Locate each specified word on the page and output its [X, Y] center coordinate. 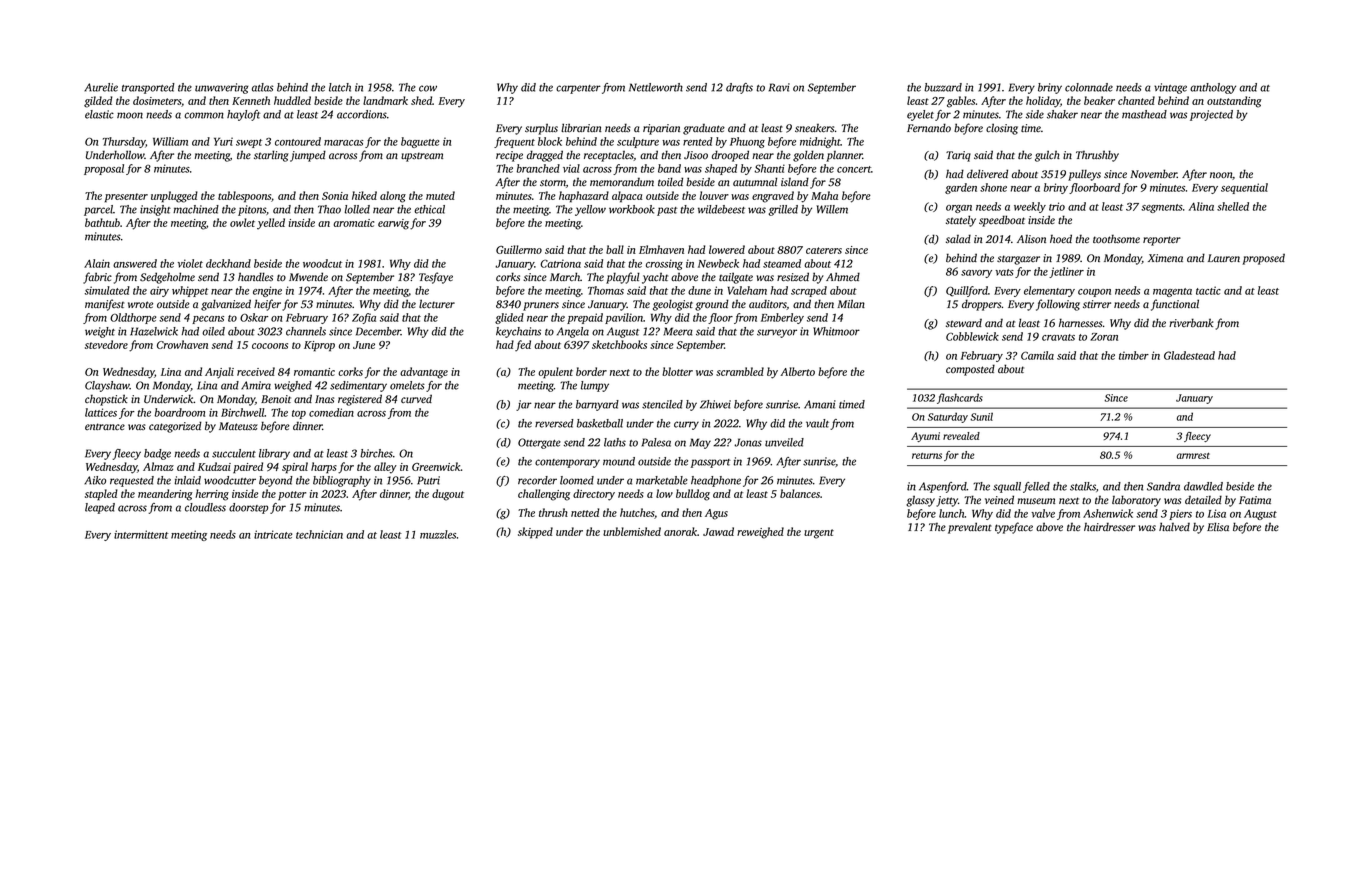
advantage [424, 373]
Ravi [779, 87]
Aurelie [101, 87]
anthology [1213, 88]
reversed [554, 423]
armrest [1193, 455]
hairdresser [1109, 526]
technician [319, 534]
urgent [819, 534]
